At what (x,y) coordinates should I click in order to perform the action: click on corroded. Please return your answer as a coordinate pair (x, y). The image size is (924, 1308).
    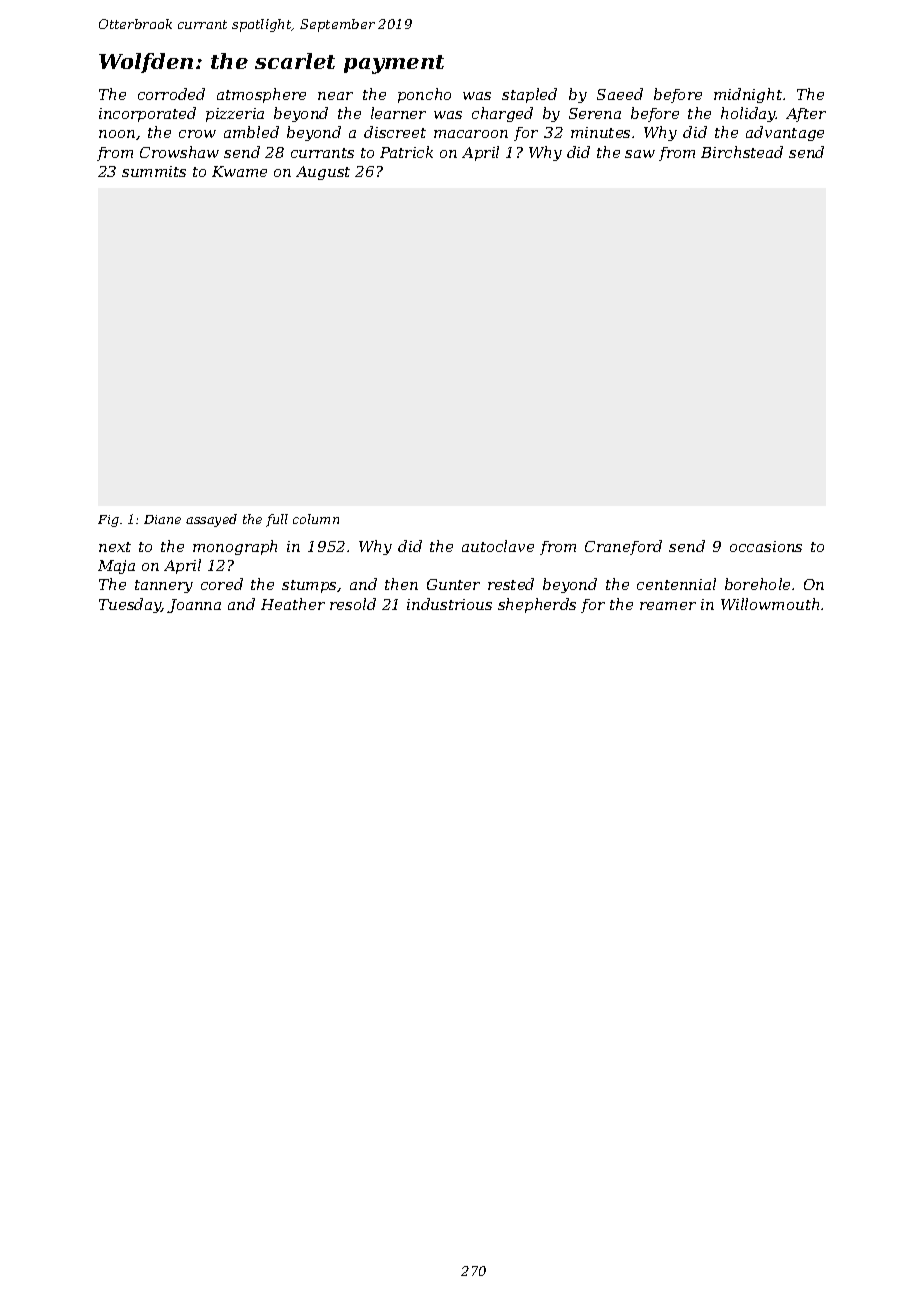
    Looking at the image, I should click on (171, 94).
